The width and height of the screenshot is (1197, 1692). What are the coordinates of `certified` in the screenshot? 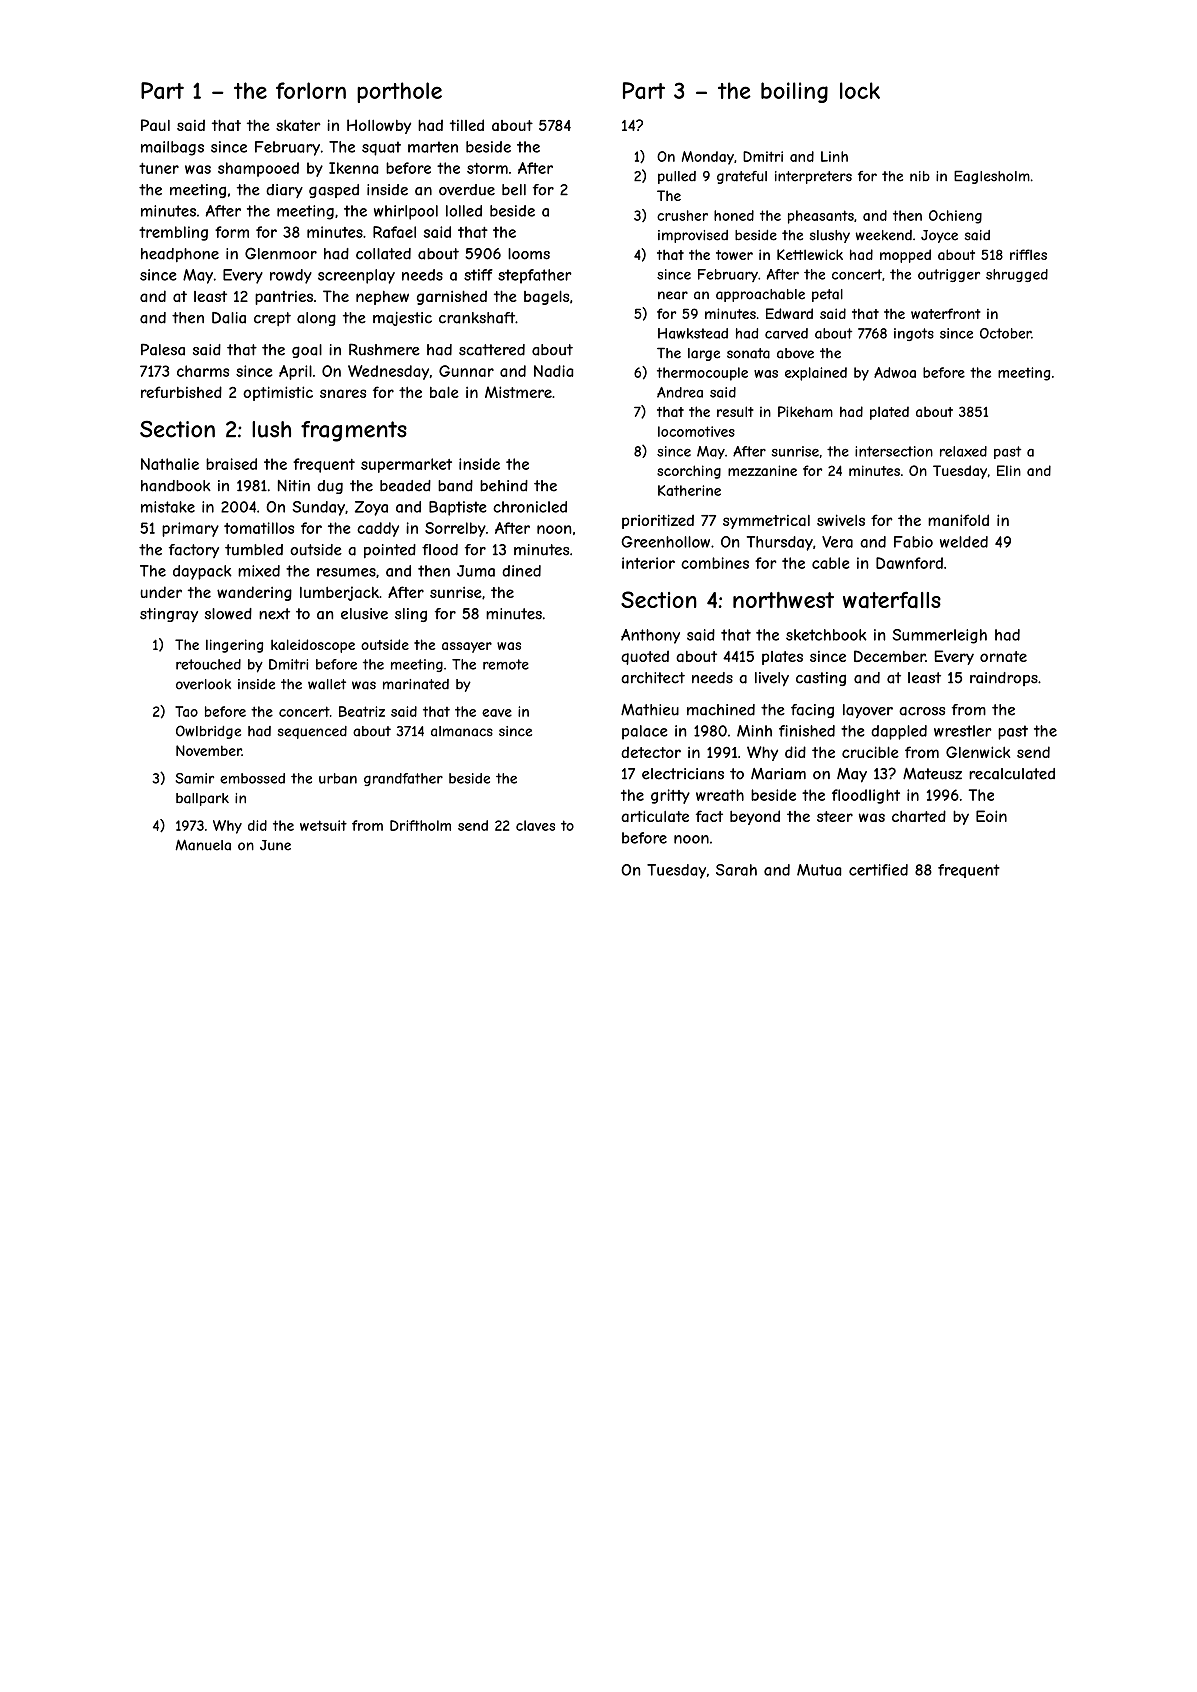 It's located at (878, 870).
